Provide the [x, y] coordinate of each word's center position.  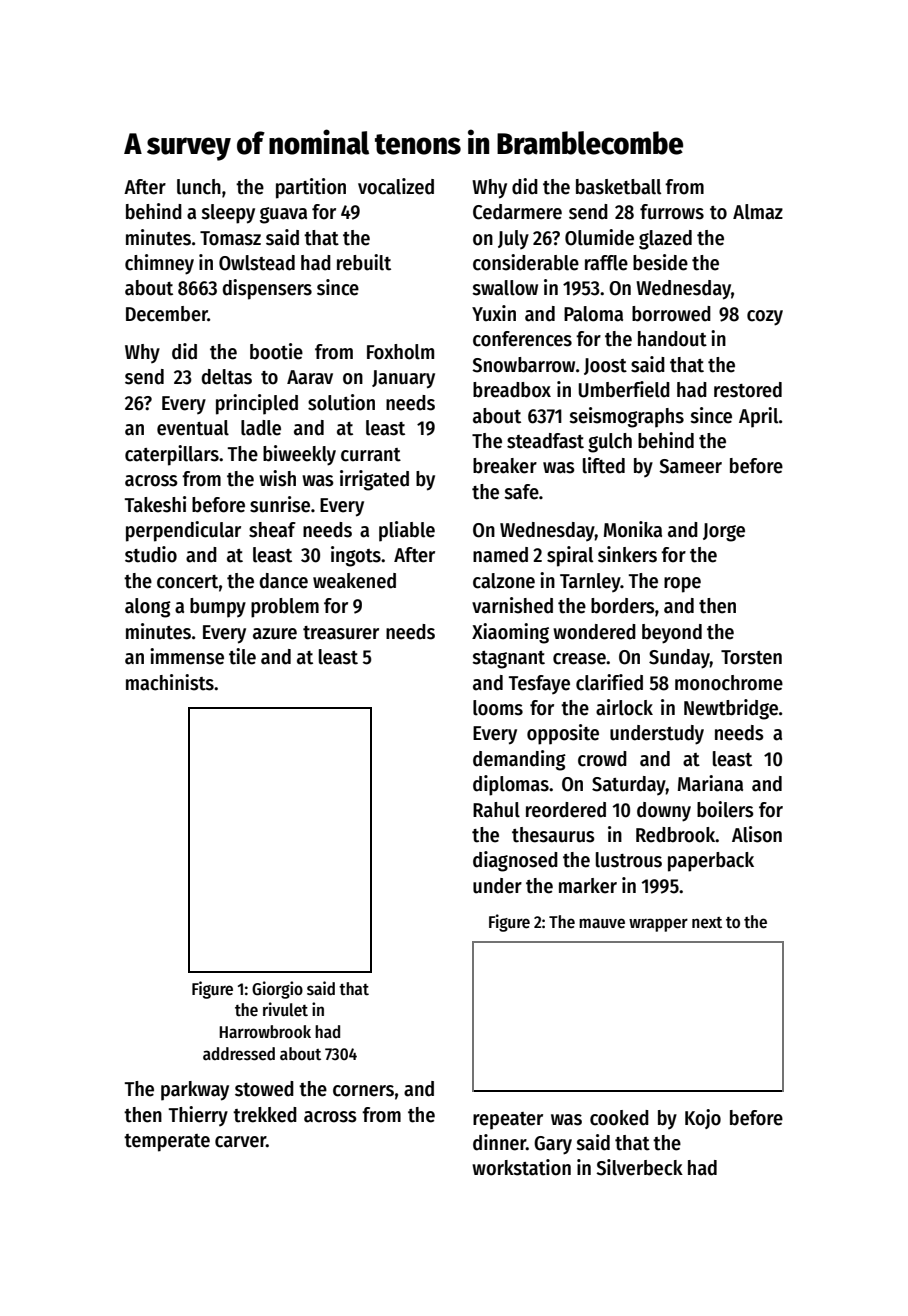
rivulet [285, 1009]
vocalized [396, 186]
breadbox [512, 390]
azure [275, 634]
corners [363, 1091]
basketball [618, 187]
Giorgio [277, 990]
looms [498, 708]
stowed [264, 1089]
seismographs [626, 417]
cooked [619, 1118]
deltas [226, 377]
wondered [594, 632]
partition [311, 188]
